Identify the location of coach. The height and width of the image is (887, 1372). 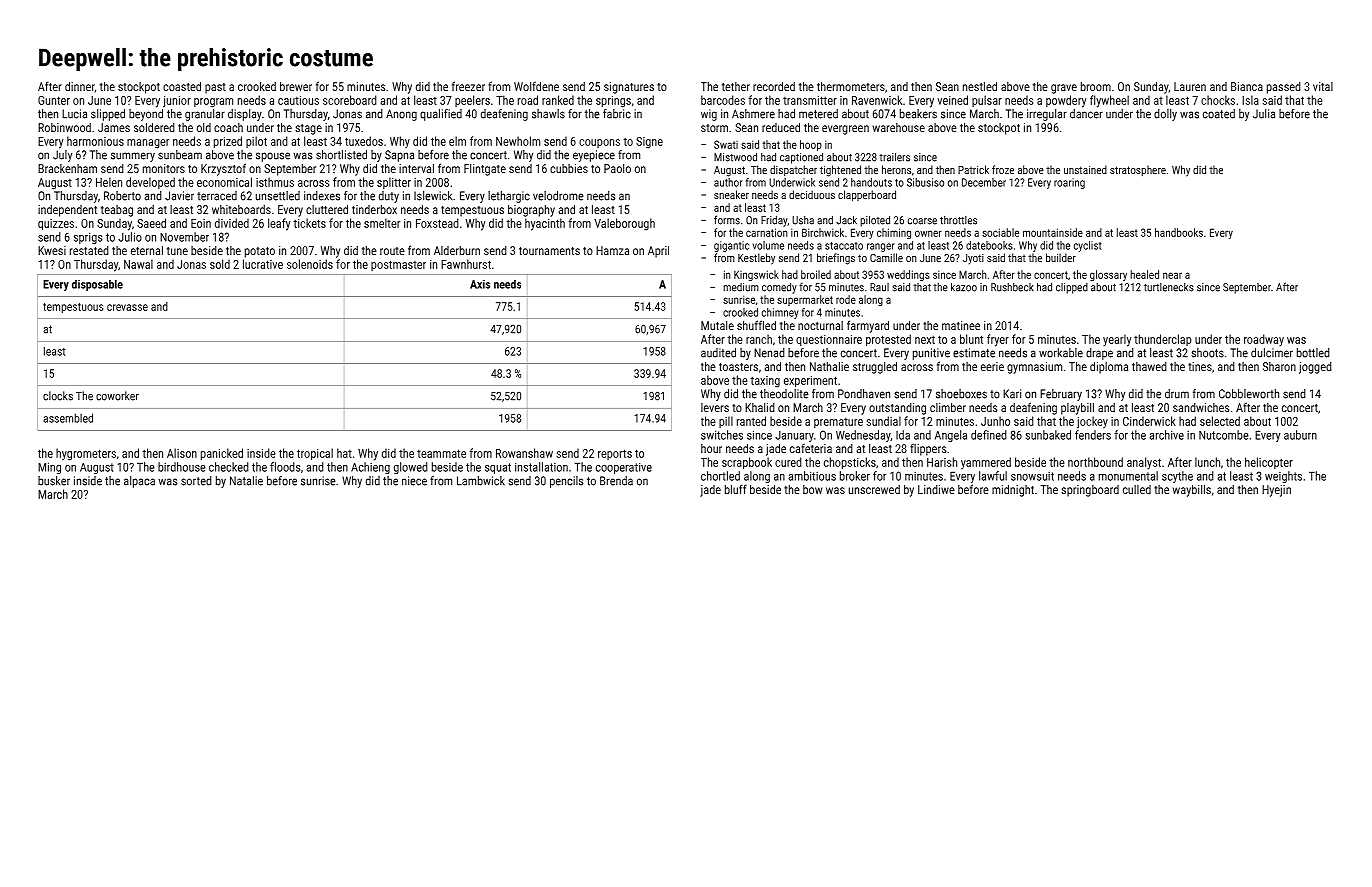
(228, 127).
